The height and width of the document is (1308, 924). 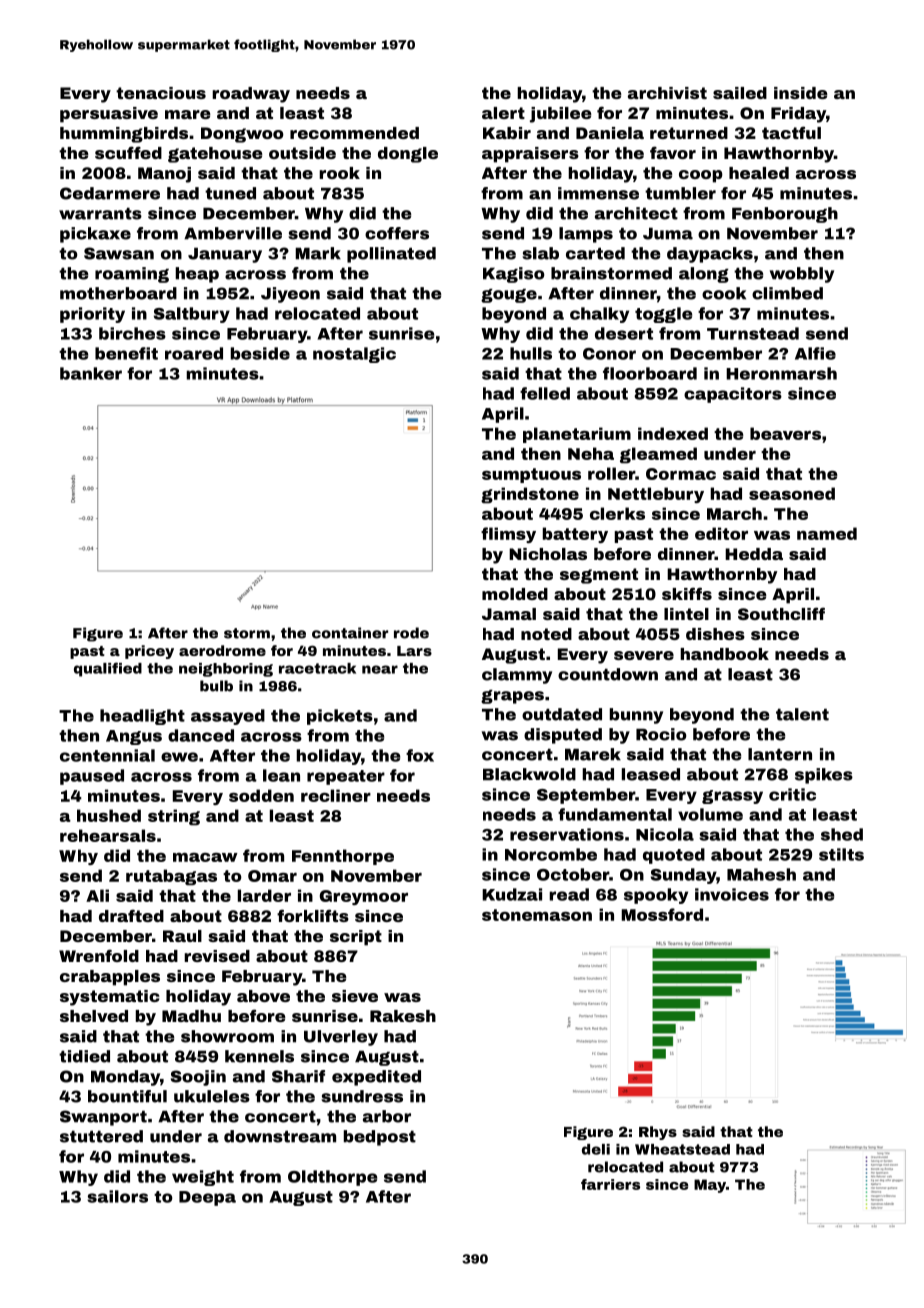 What do you see at coordinates (841, 854) in the document?
I see `stilts` at bounding box center [841, 854].
